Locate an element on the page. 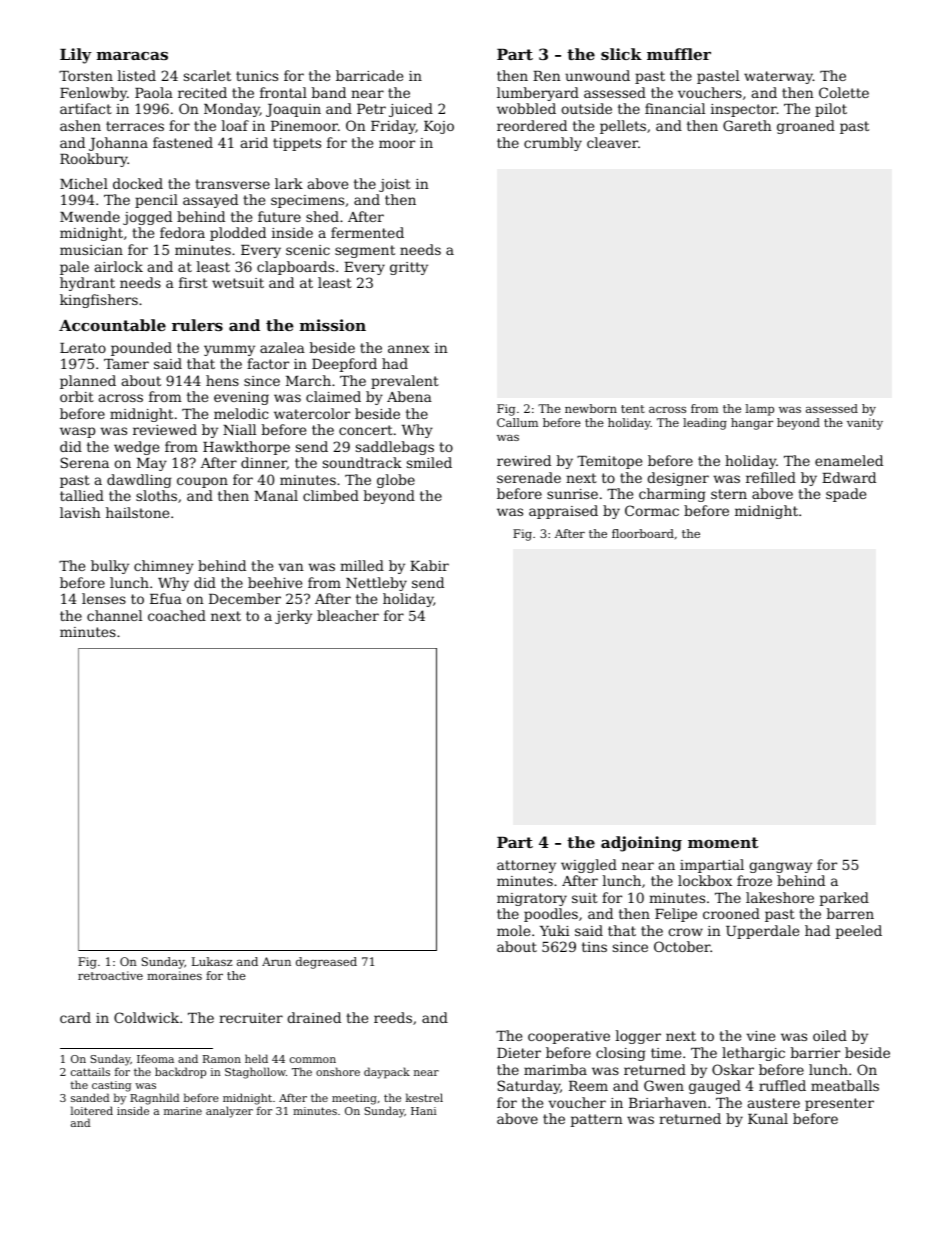  moment is located at coordinates (723, 842).
